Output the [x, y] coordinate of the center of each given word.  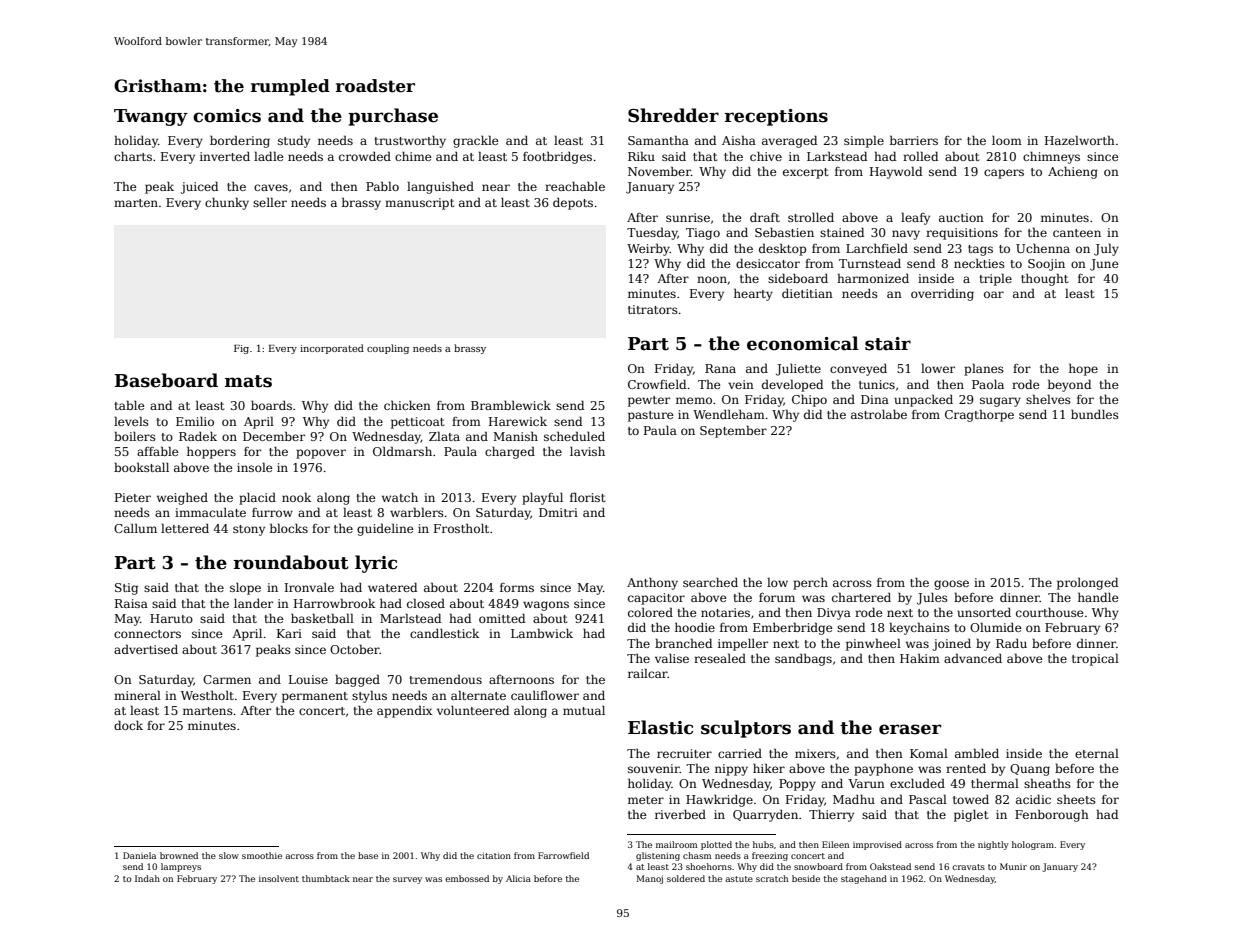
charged [510, 452]
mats [248, 381]
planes [984, 369]
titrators [653, 309]
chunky [227, 203]
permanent [315, 697]
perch [810, 583]
